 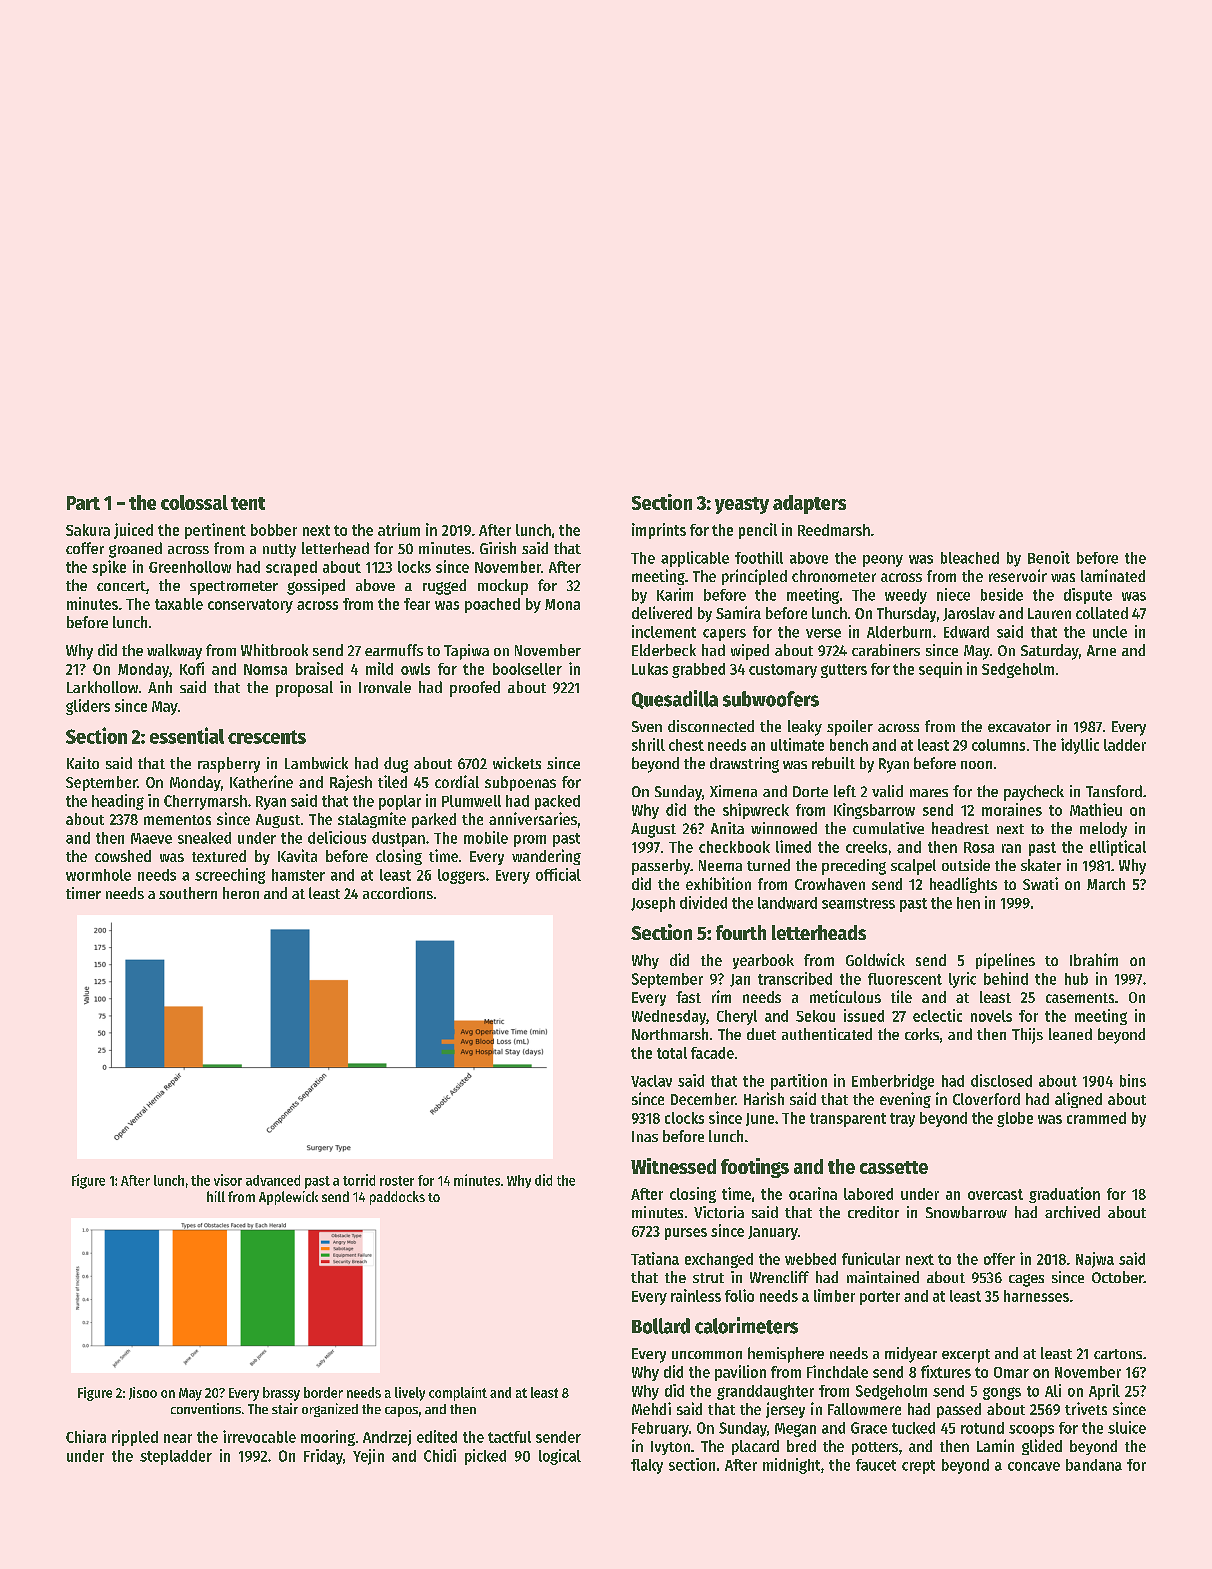 I want to click on torrid, so click(x=359, y=1180).
